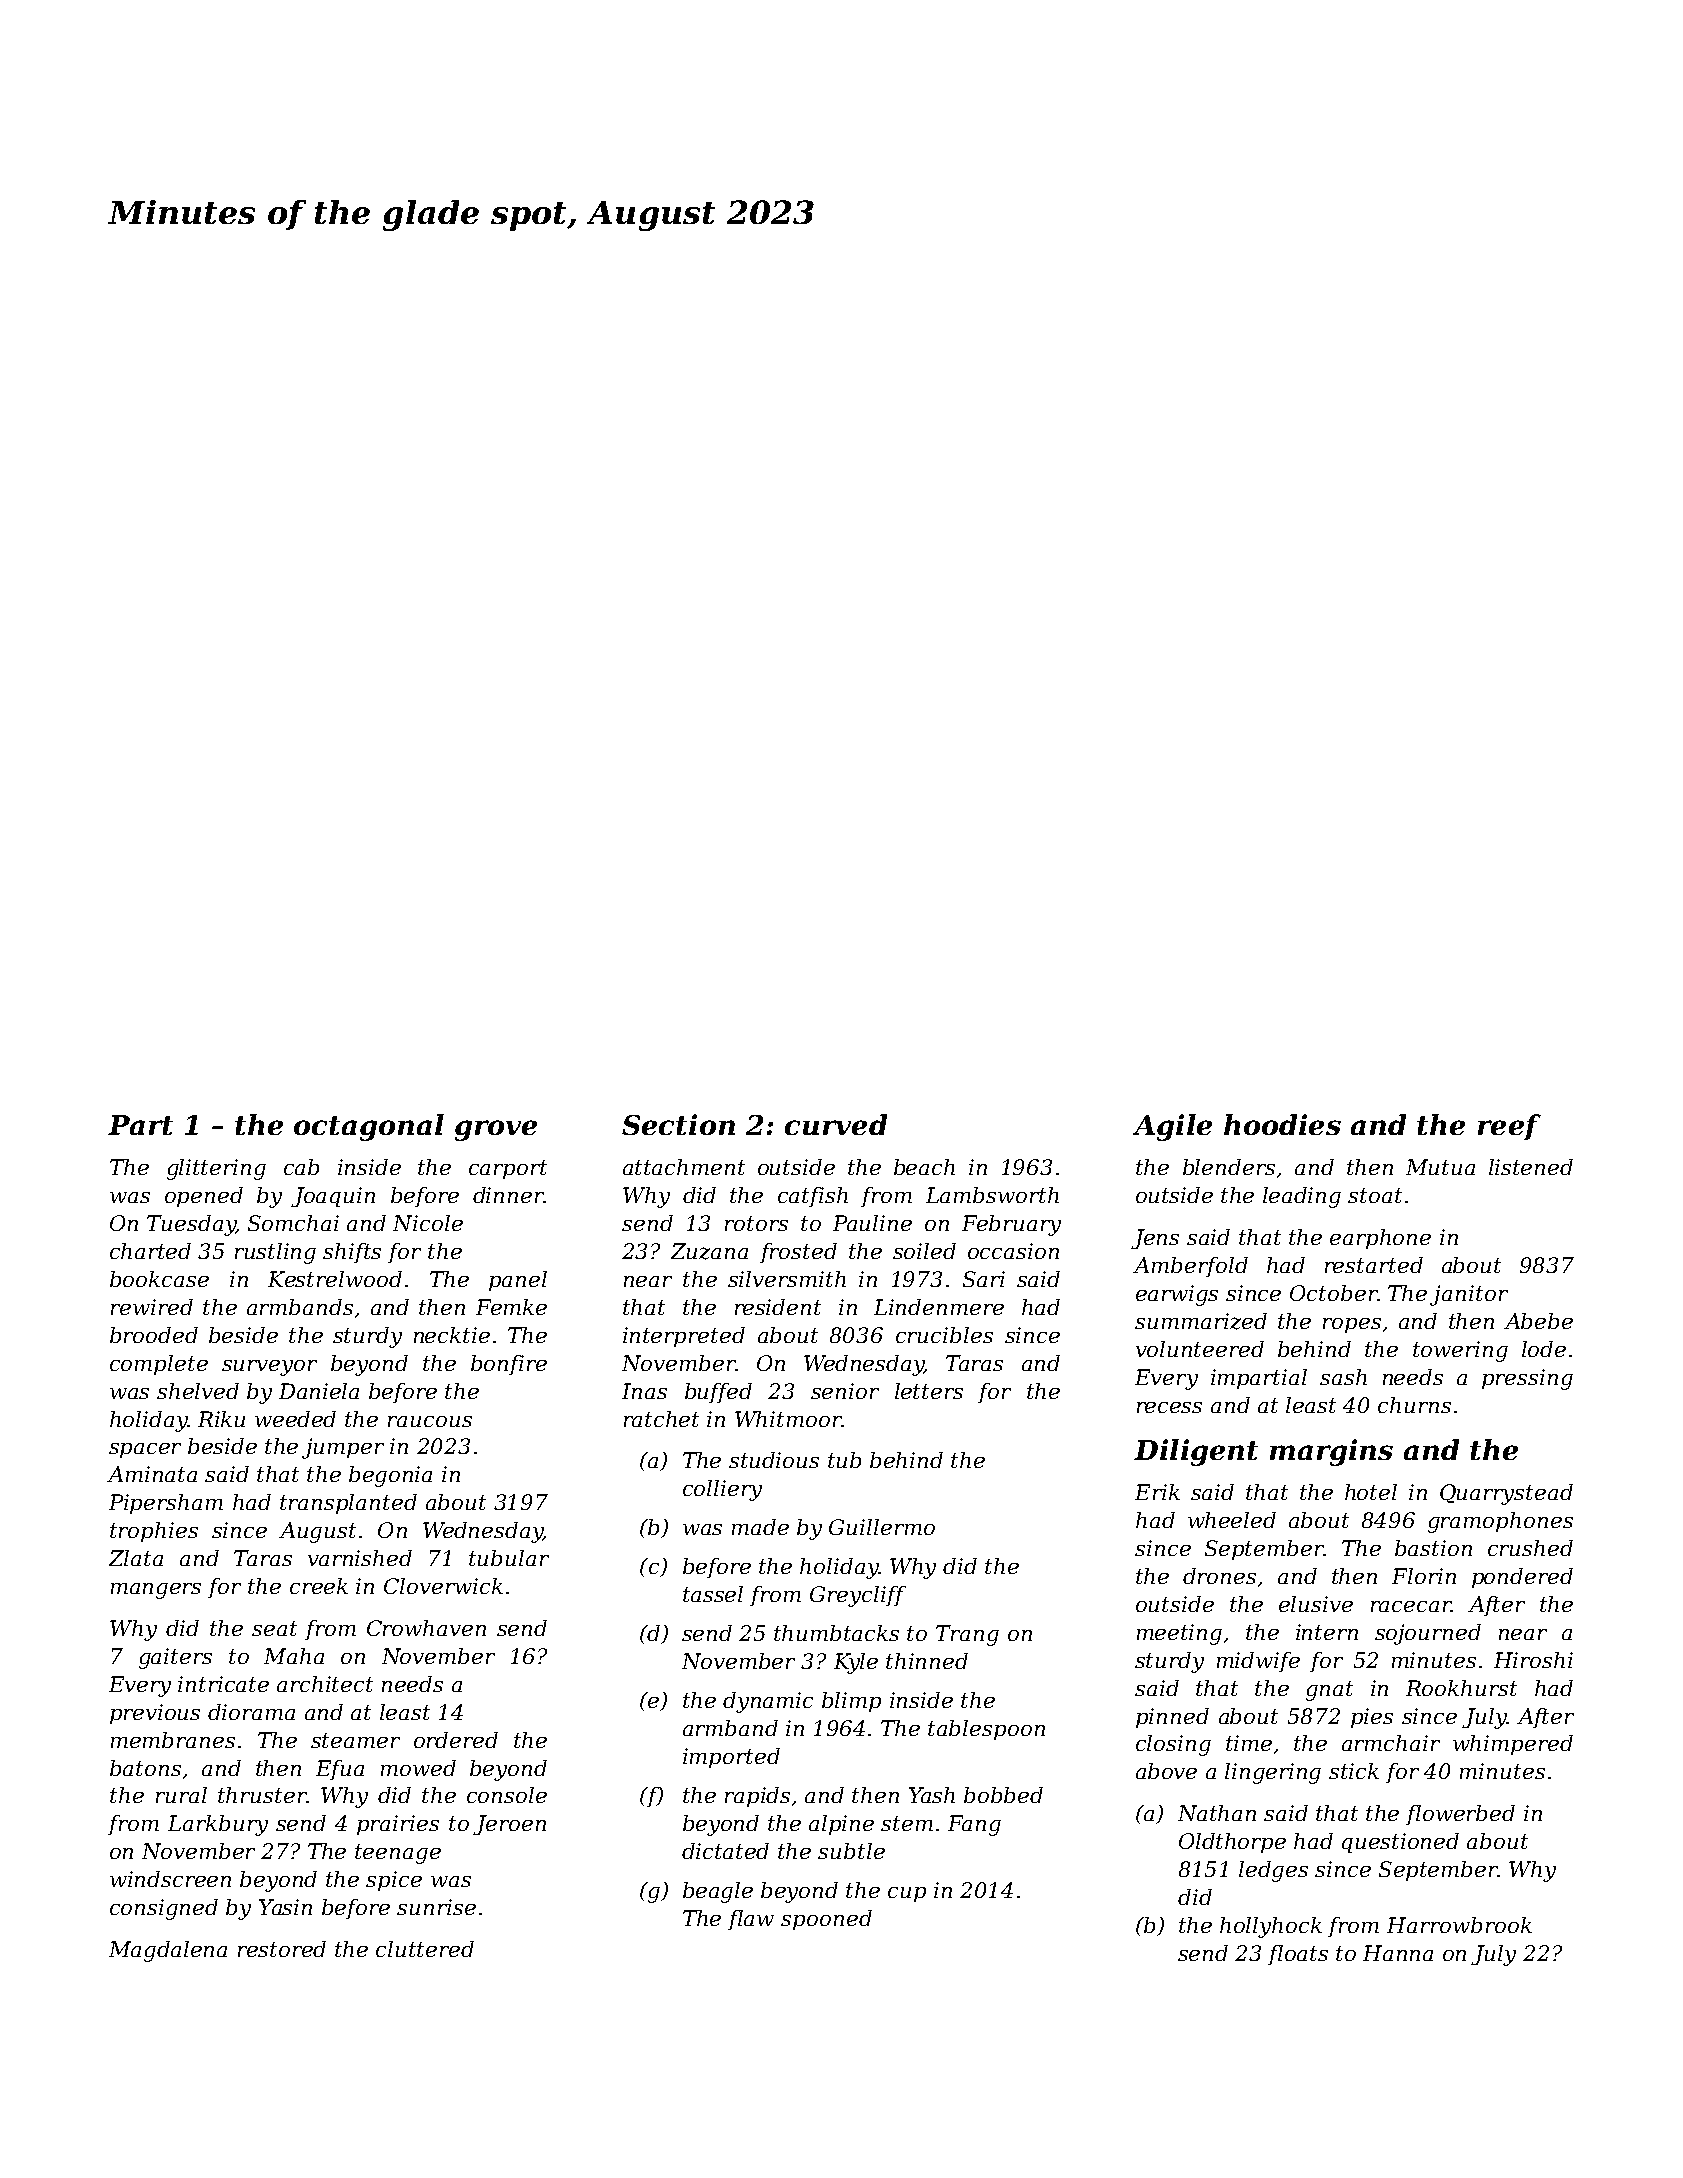 This image has height=2178, width=1683. I want to click on sunrise, so click(436, 1907).
